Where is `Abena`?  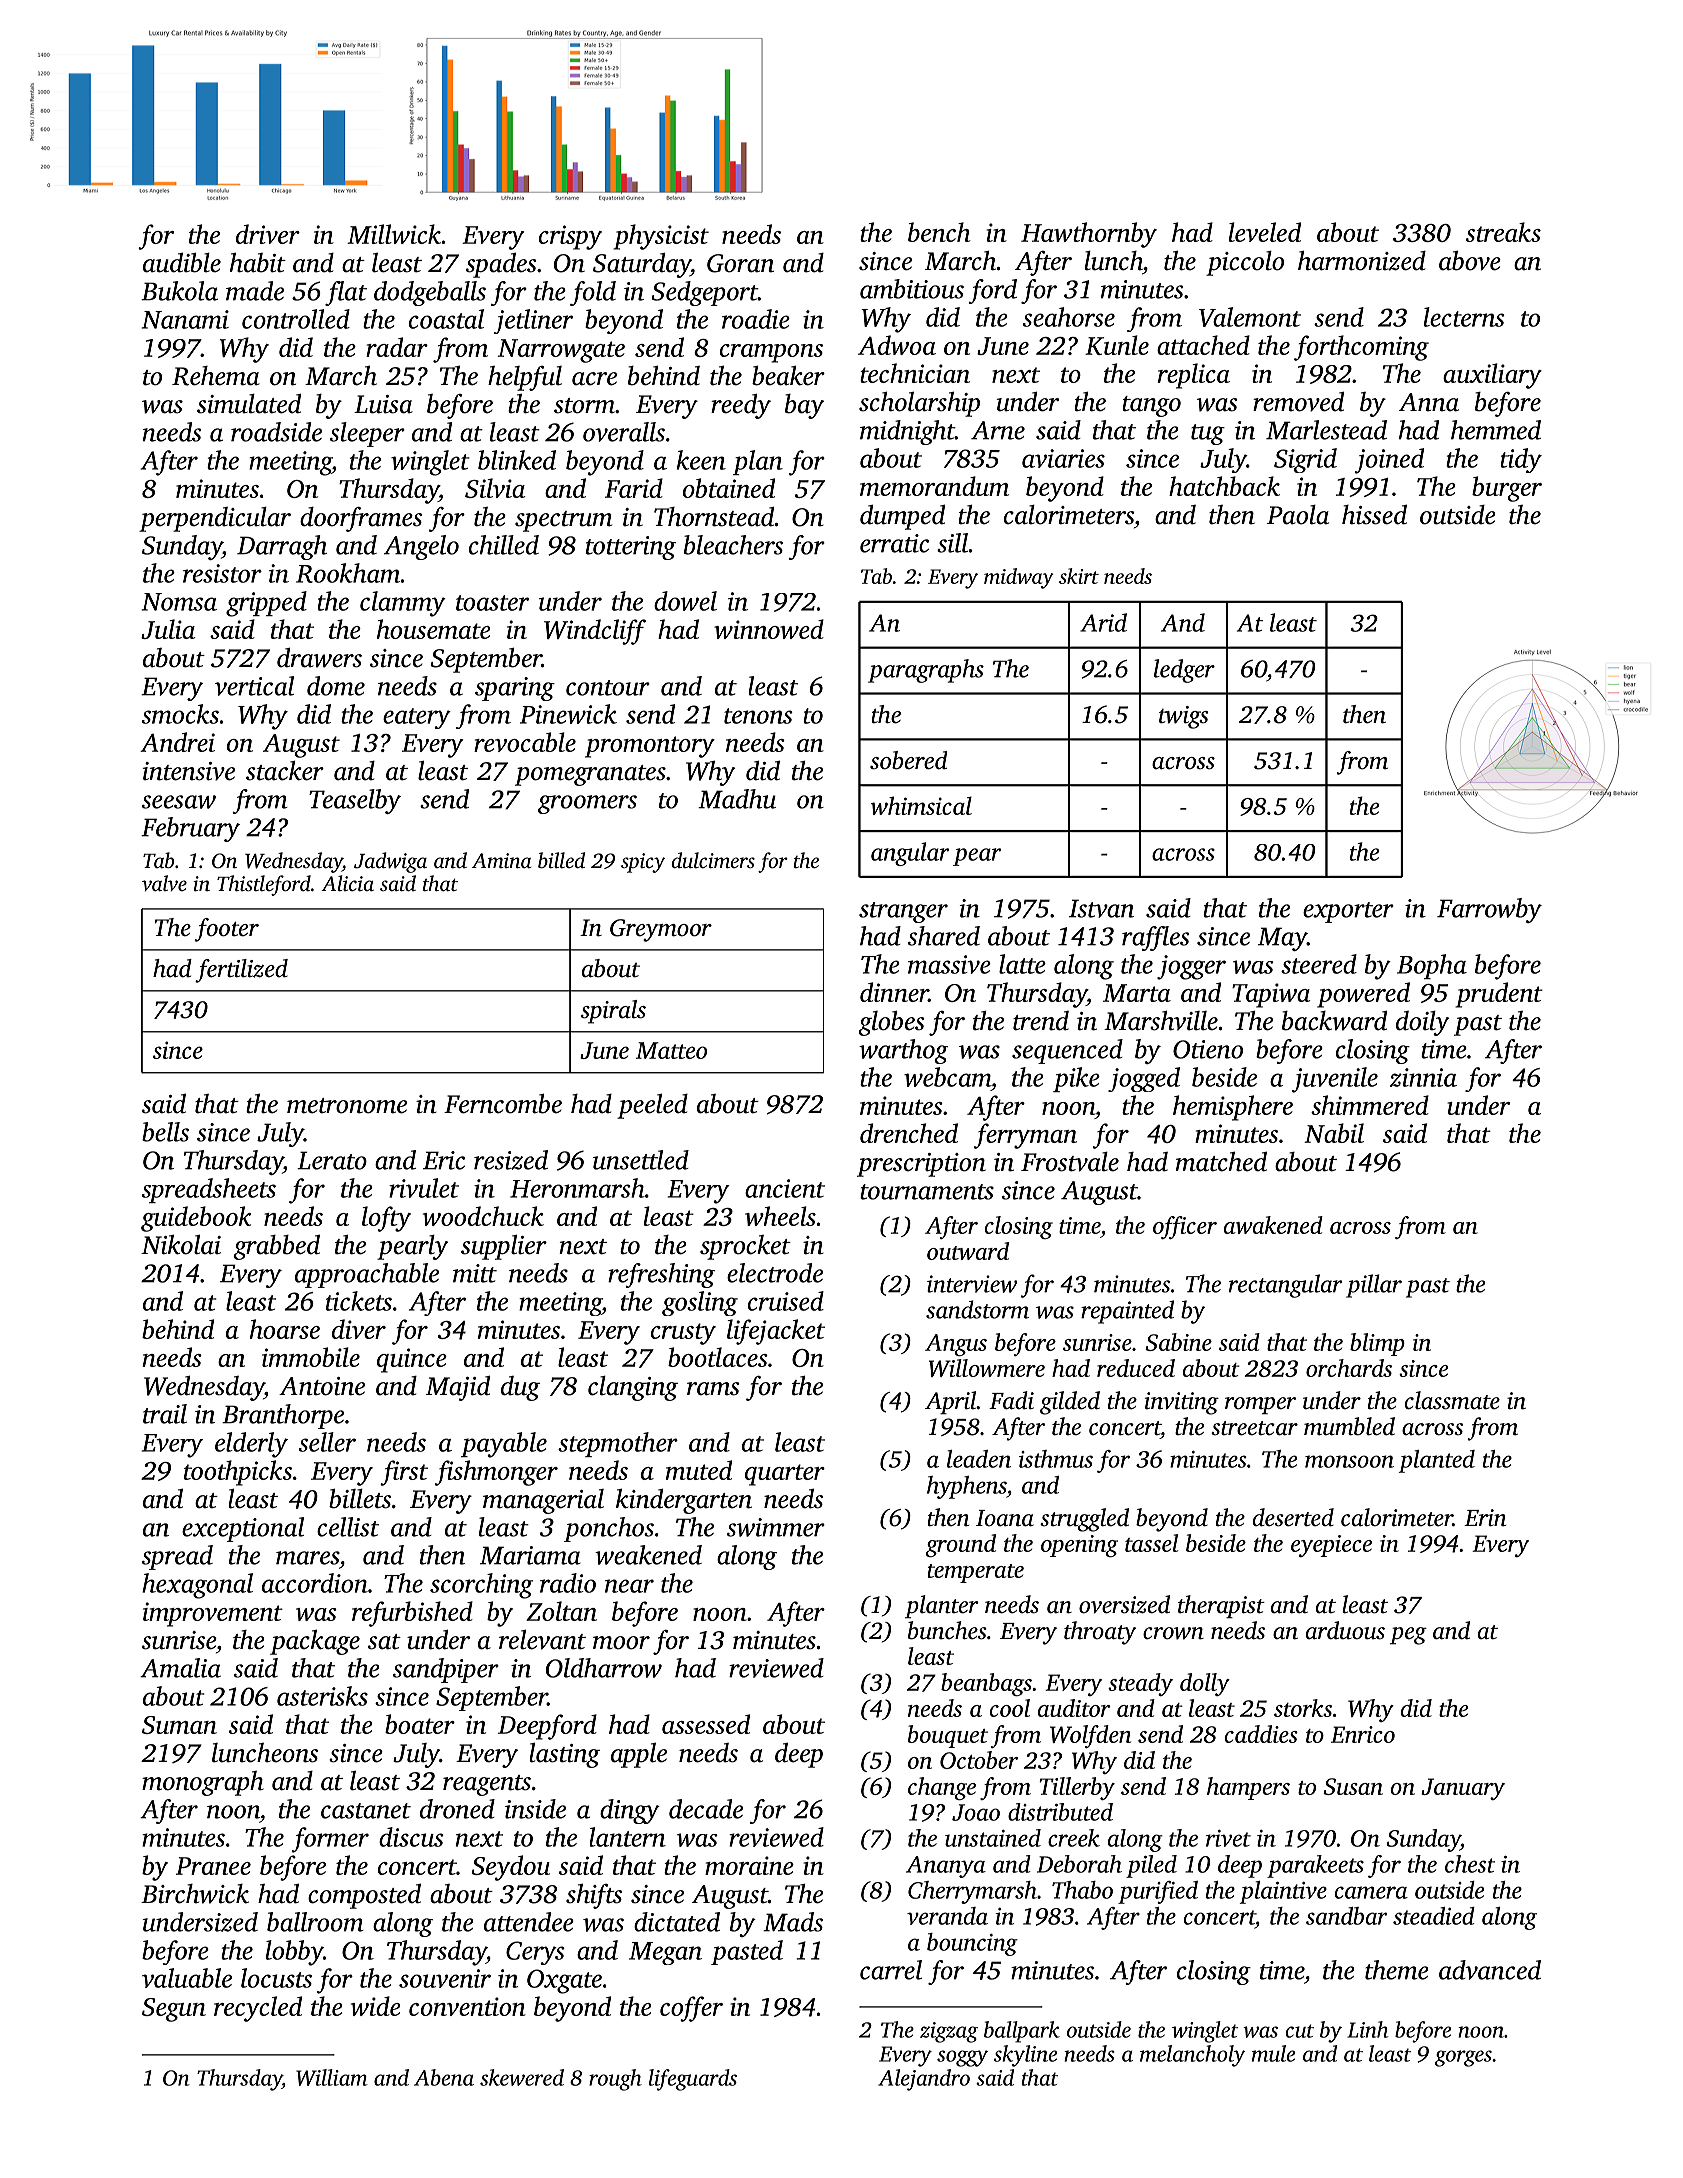 Abena is located at coordinates (444, 2077).
